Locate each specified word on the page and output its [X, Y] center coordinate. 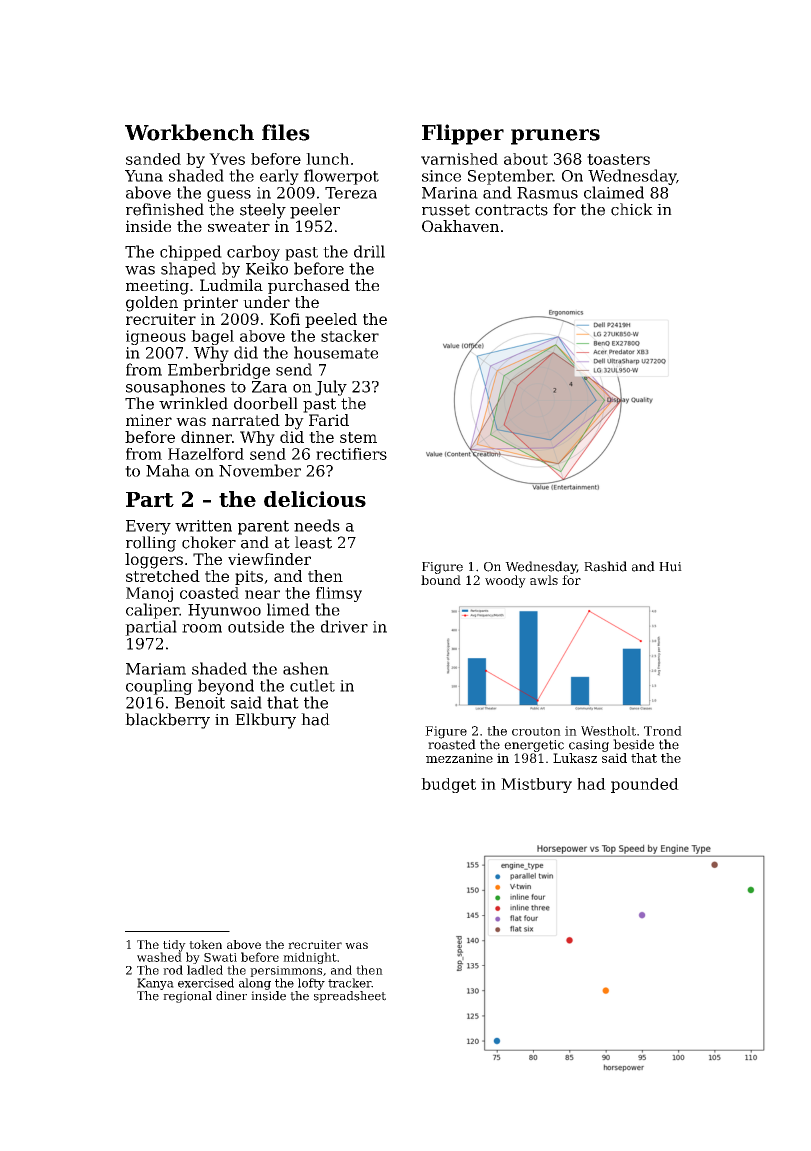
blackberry [167, 721]
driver [344, 626]
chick [632, 209]
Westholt [608, 731]
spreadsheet [350, 997]
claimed [614, 192]
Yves [227, 159]
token [205, 944]
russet [446, 210]
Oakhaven [460, 226]
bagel [212, 337]
